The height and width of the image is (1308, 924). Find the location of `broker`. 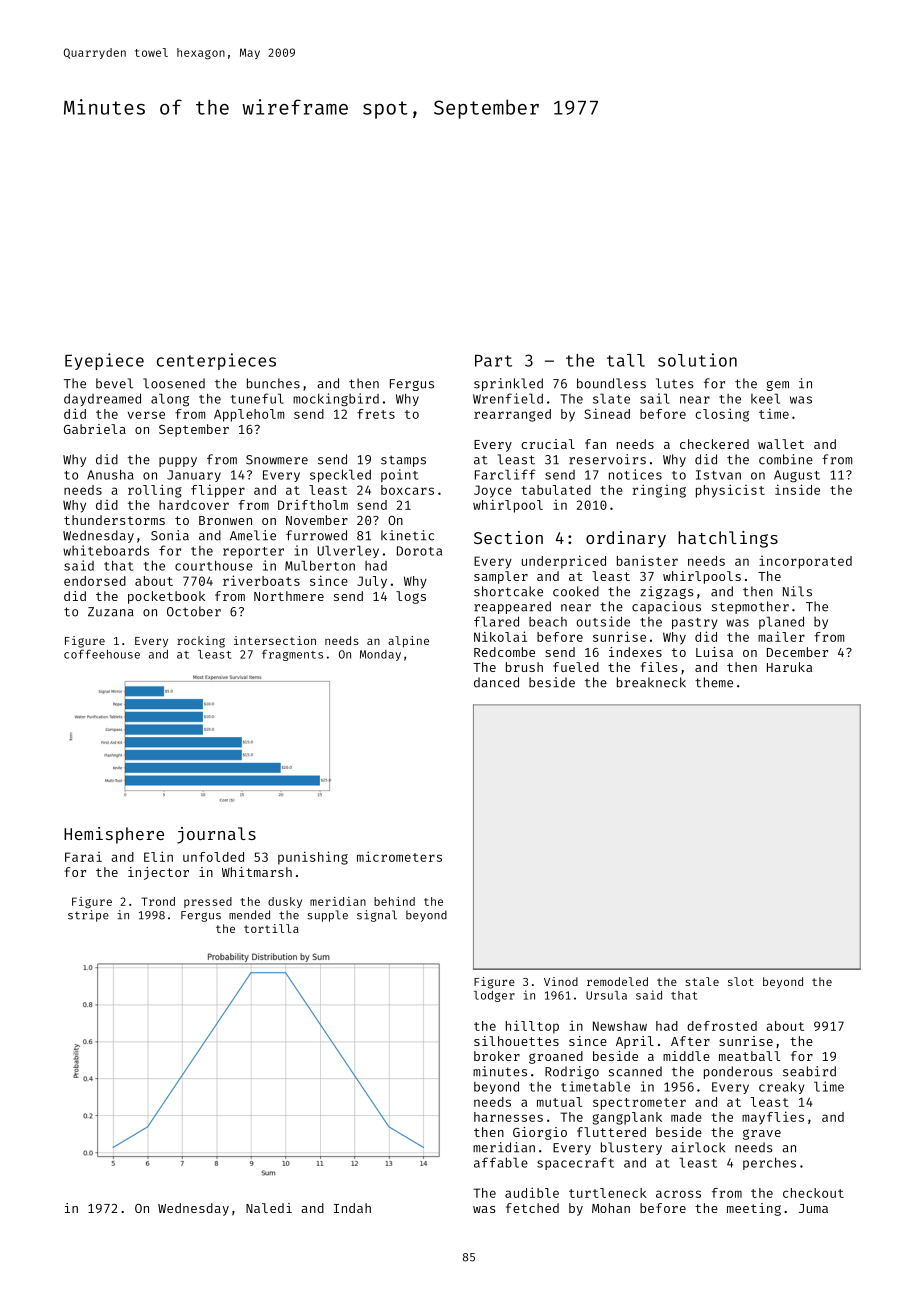

broker is located at coordinates (497, 1056).
